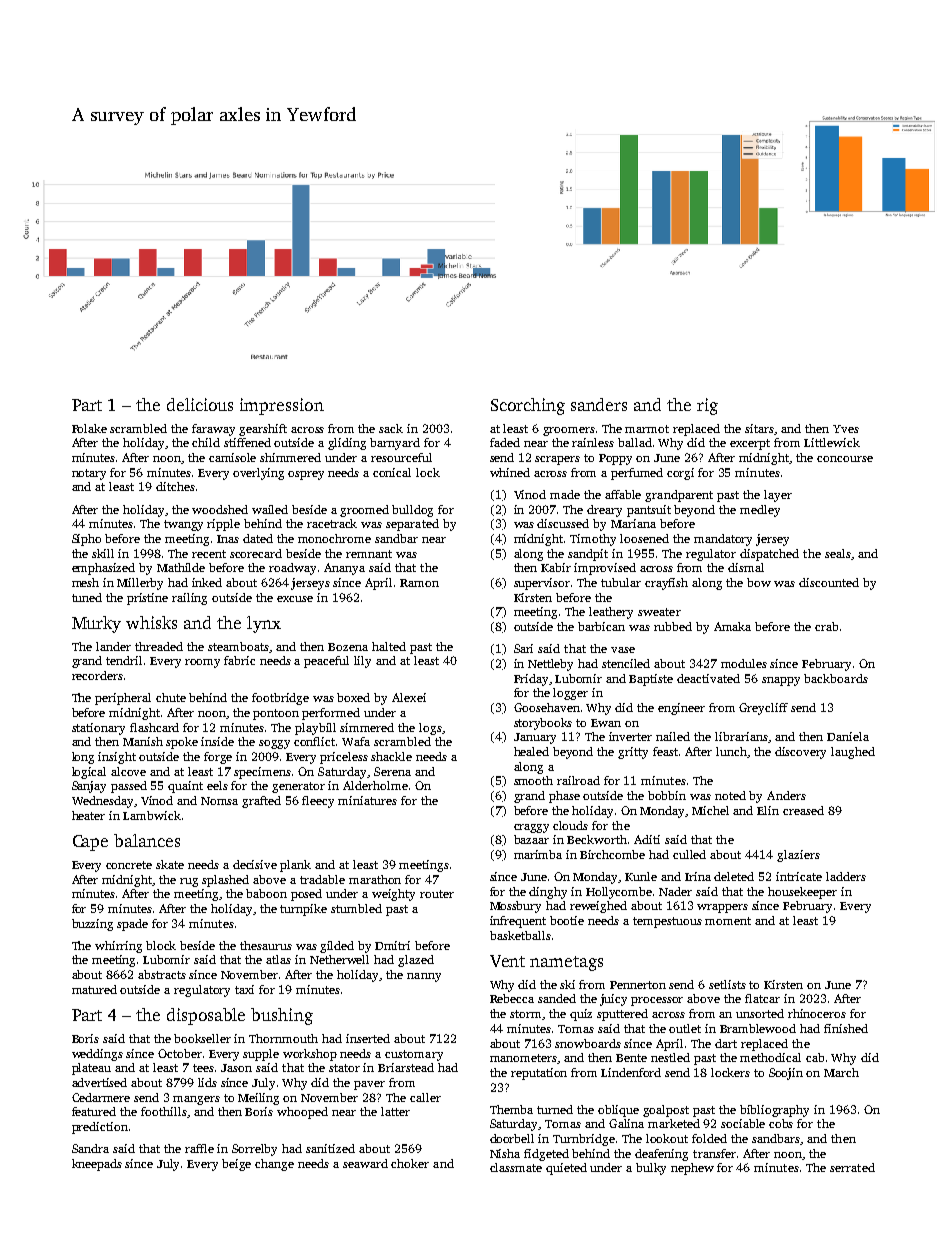  What do you see at coordinates (846, 429) in the screenshot?
I see `Yves` at bounding box center [846, 429].
